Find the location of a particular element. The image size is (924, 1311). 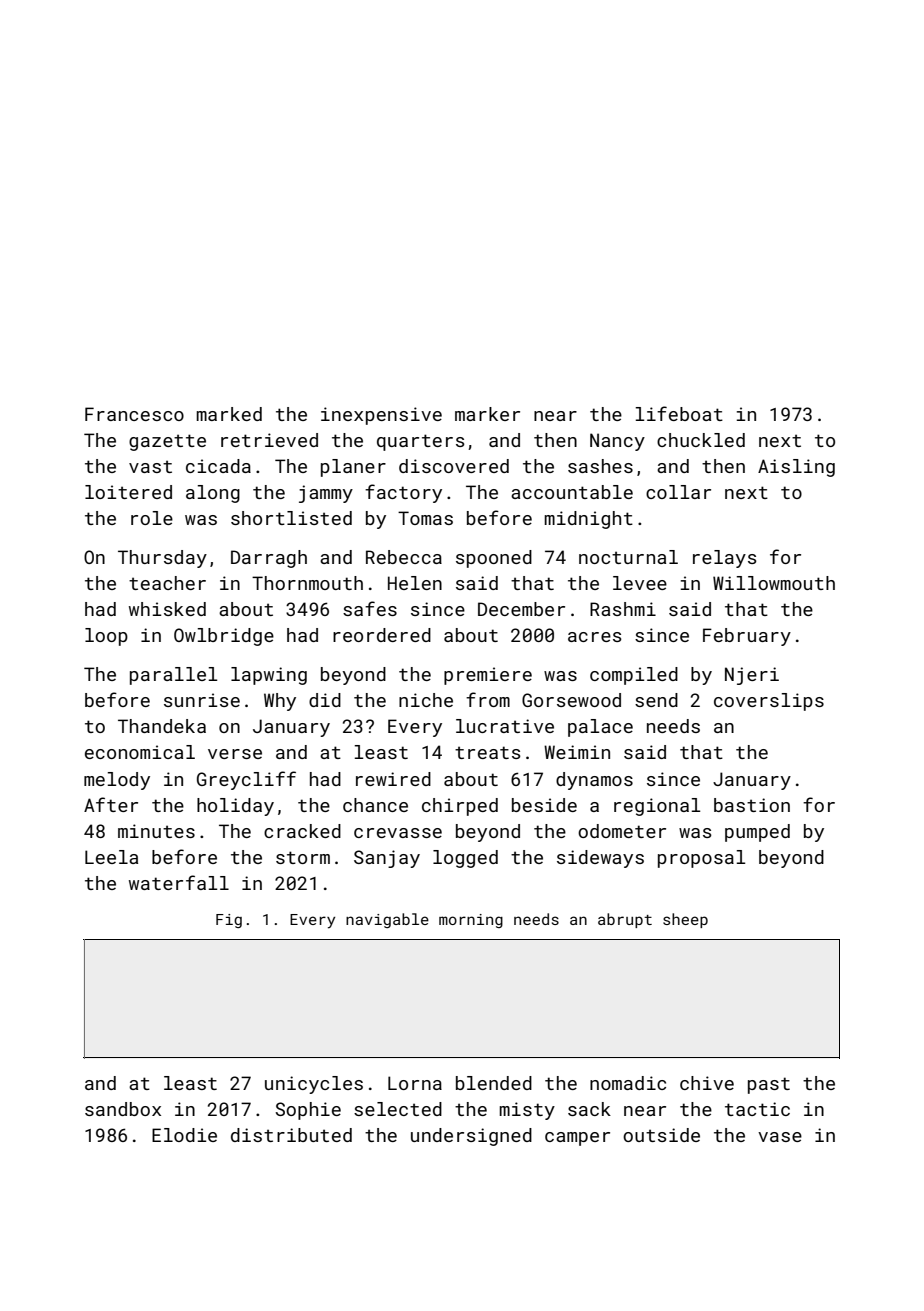

marker is located at coordinates (487, 414).
